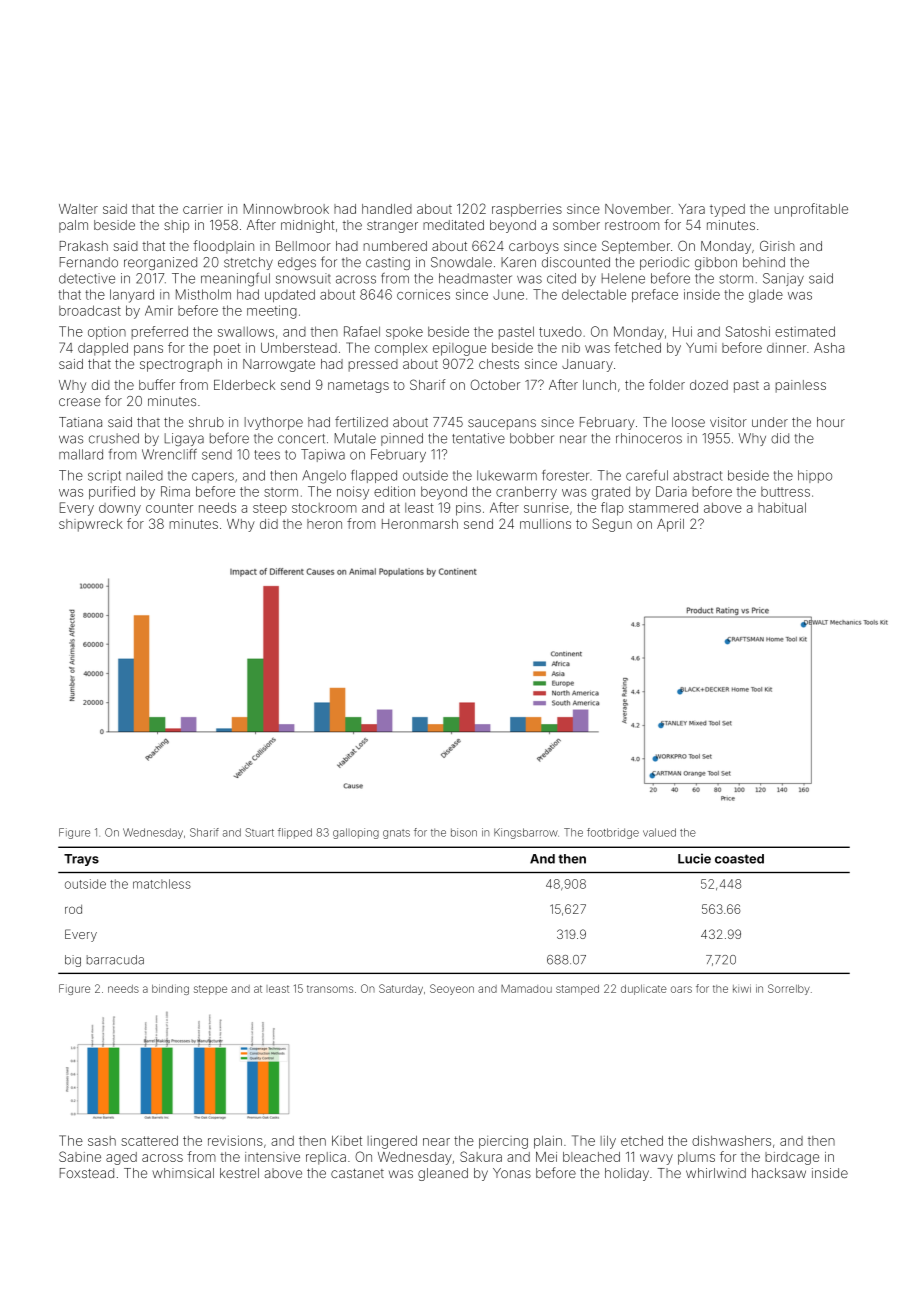  What do you see at coordinates (811, 210) in the screenshot?
I see `unprofitable` at bounding box center [811, 210].
